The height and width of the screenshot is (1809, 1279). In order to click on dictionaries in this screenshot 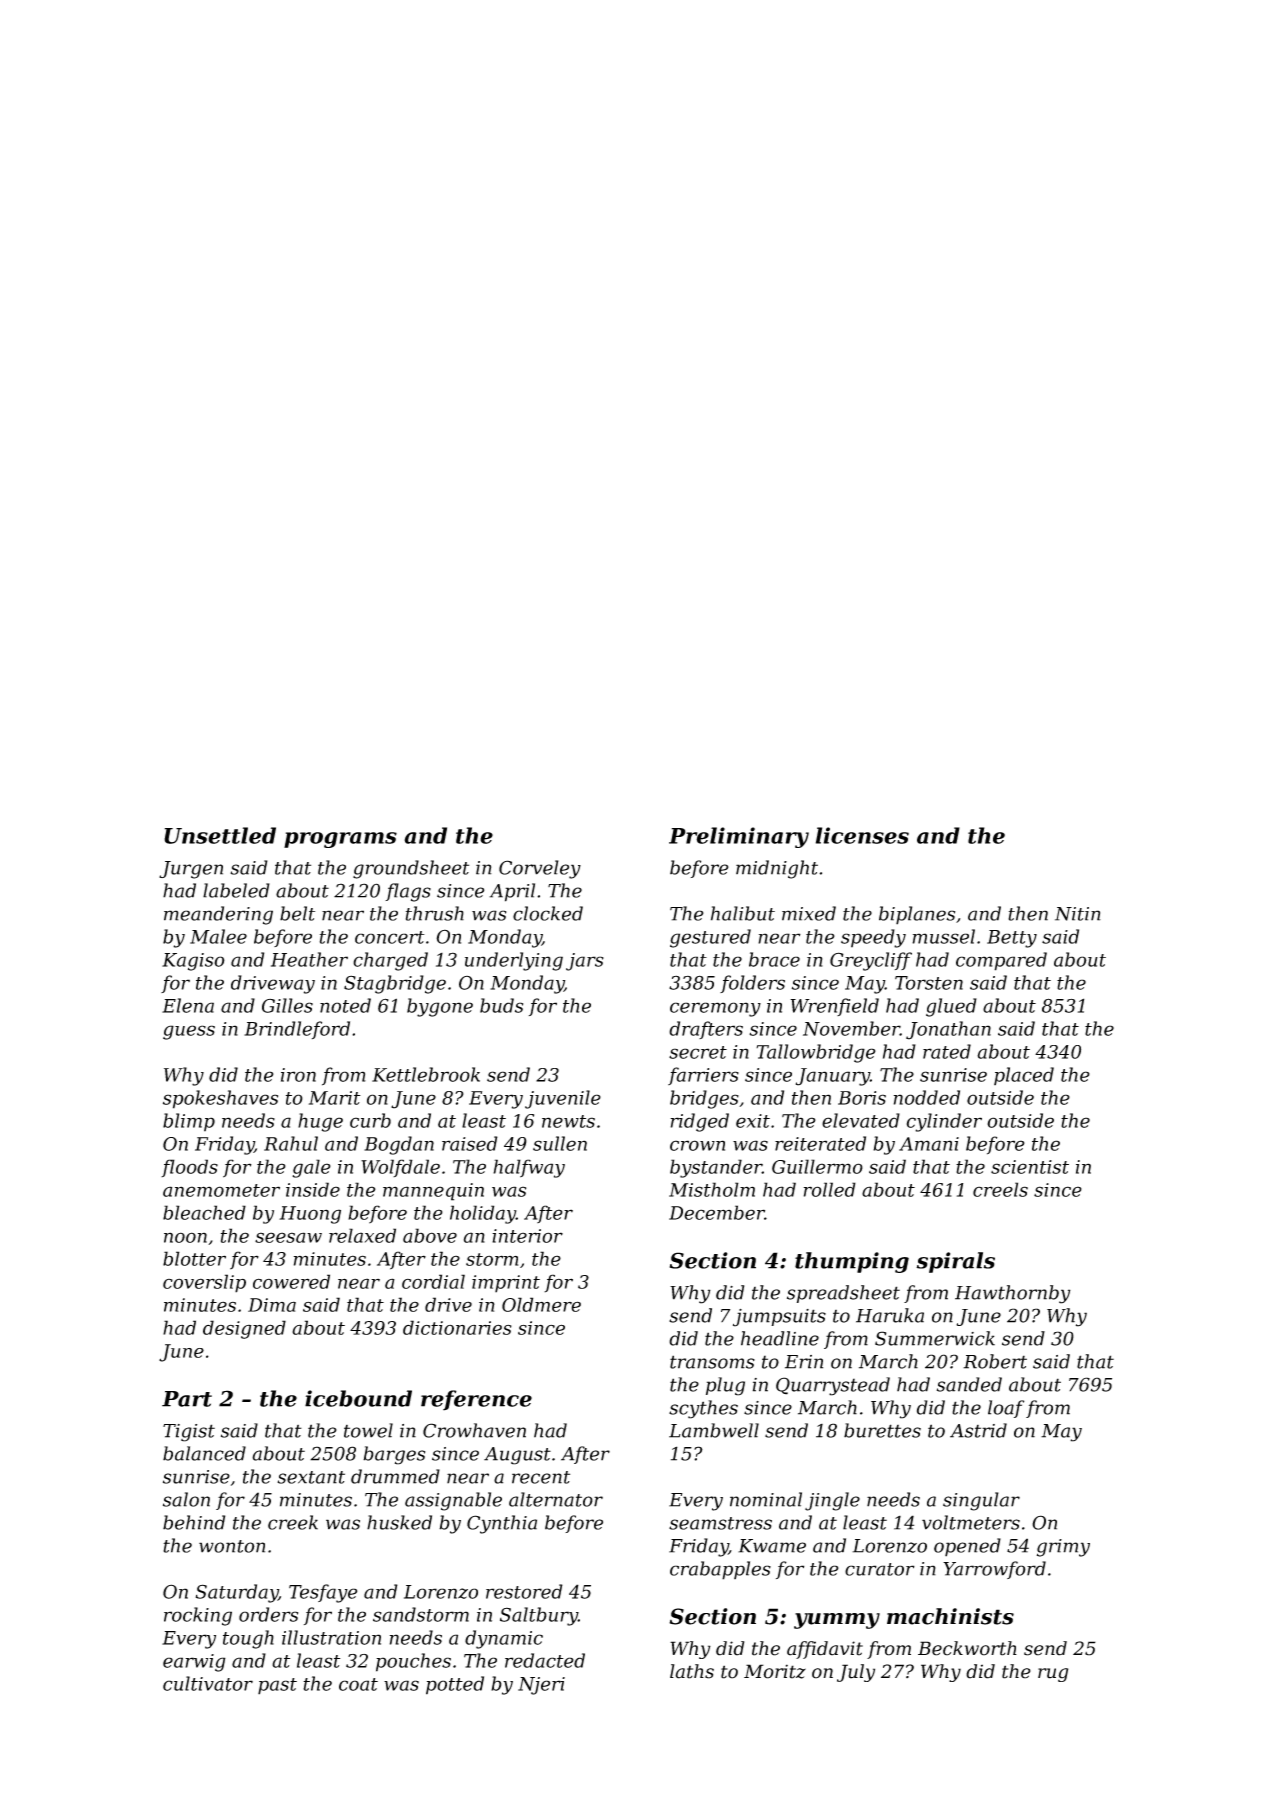, I will do `click(457, 1327)`.
